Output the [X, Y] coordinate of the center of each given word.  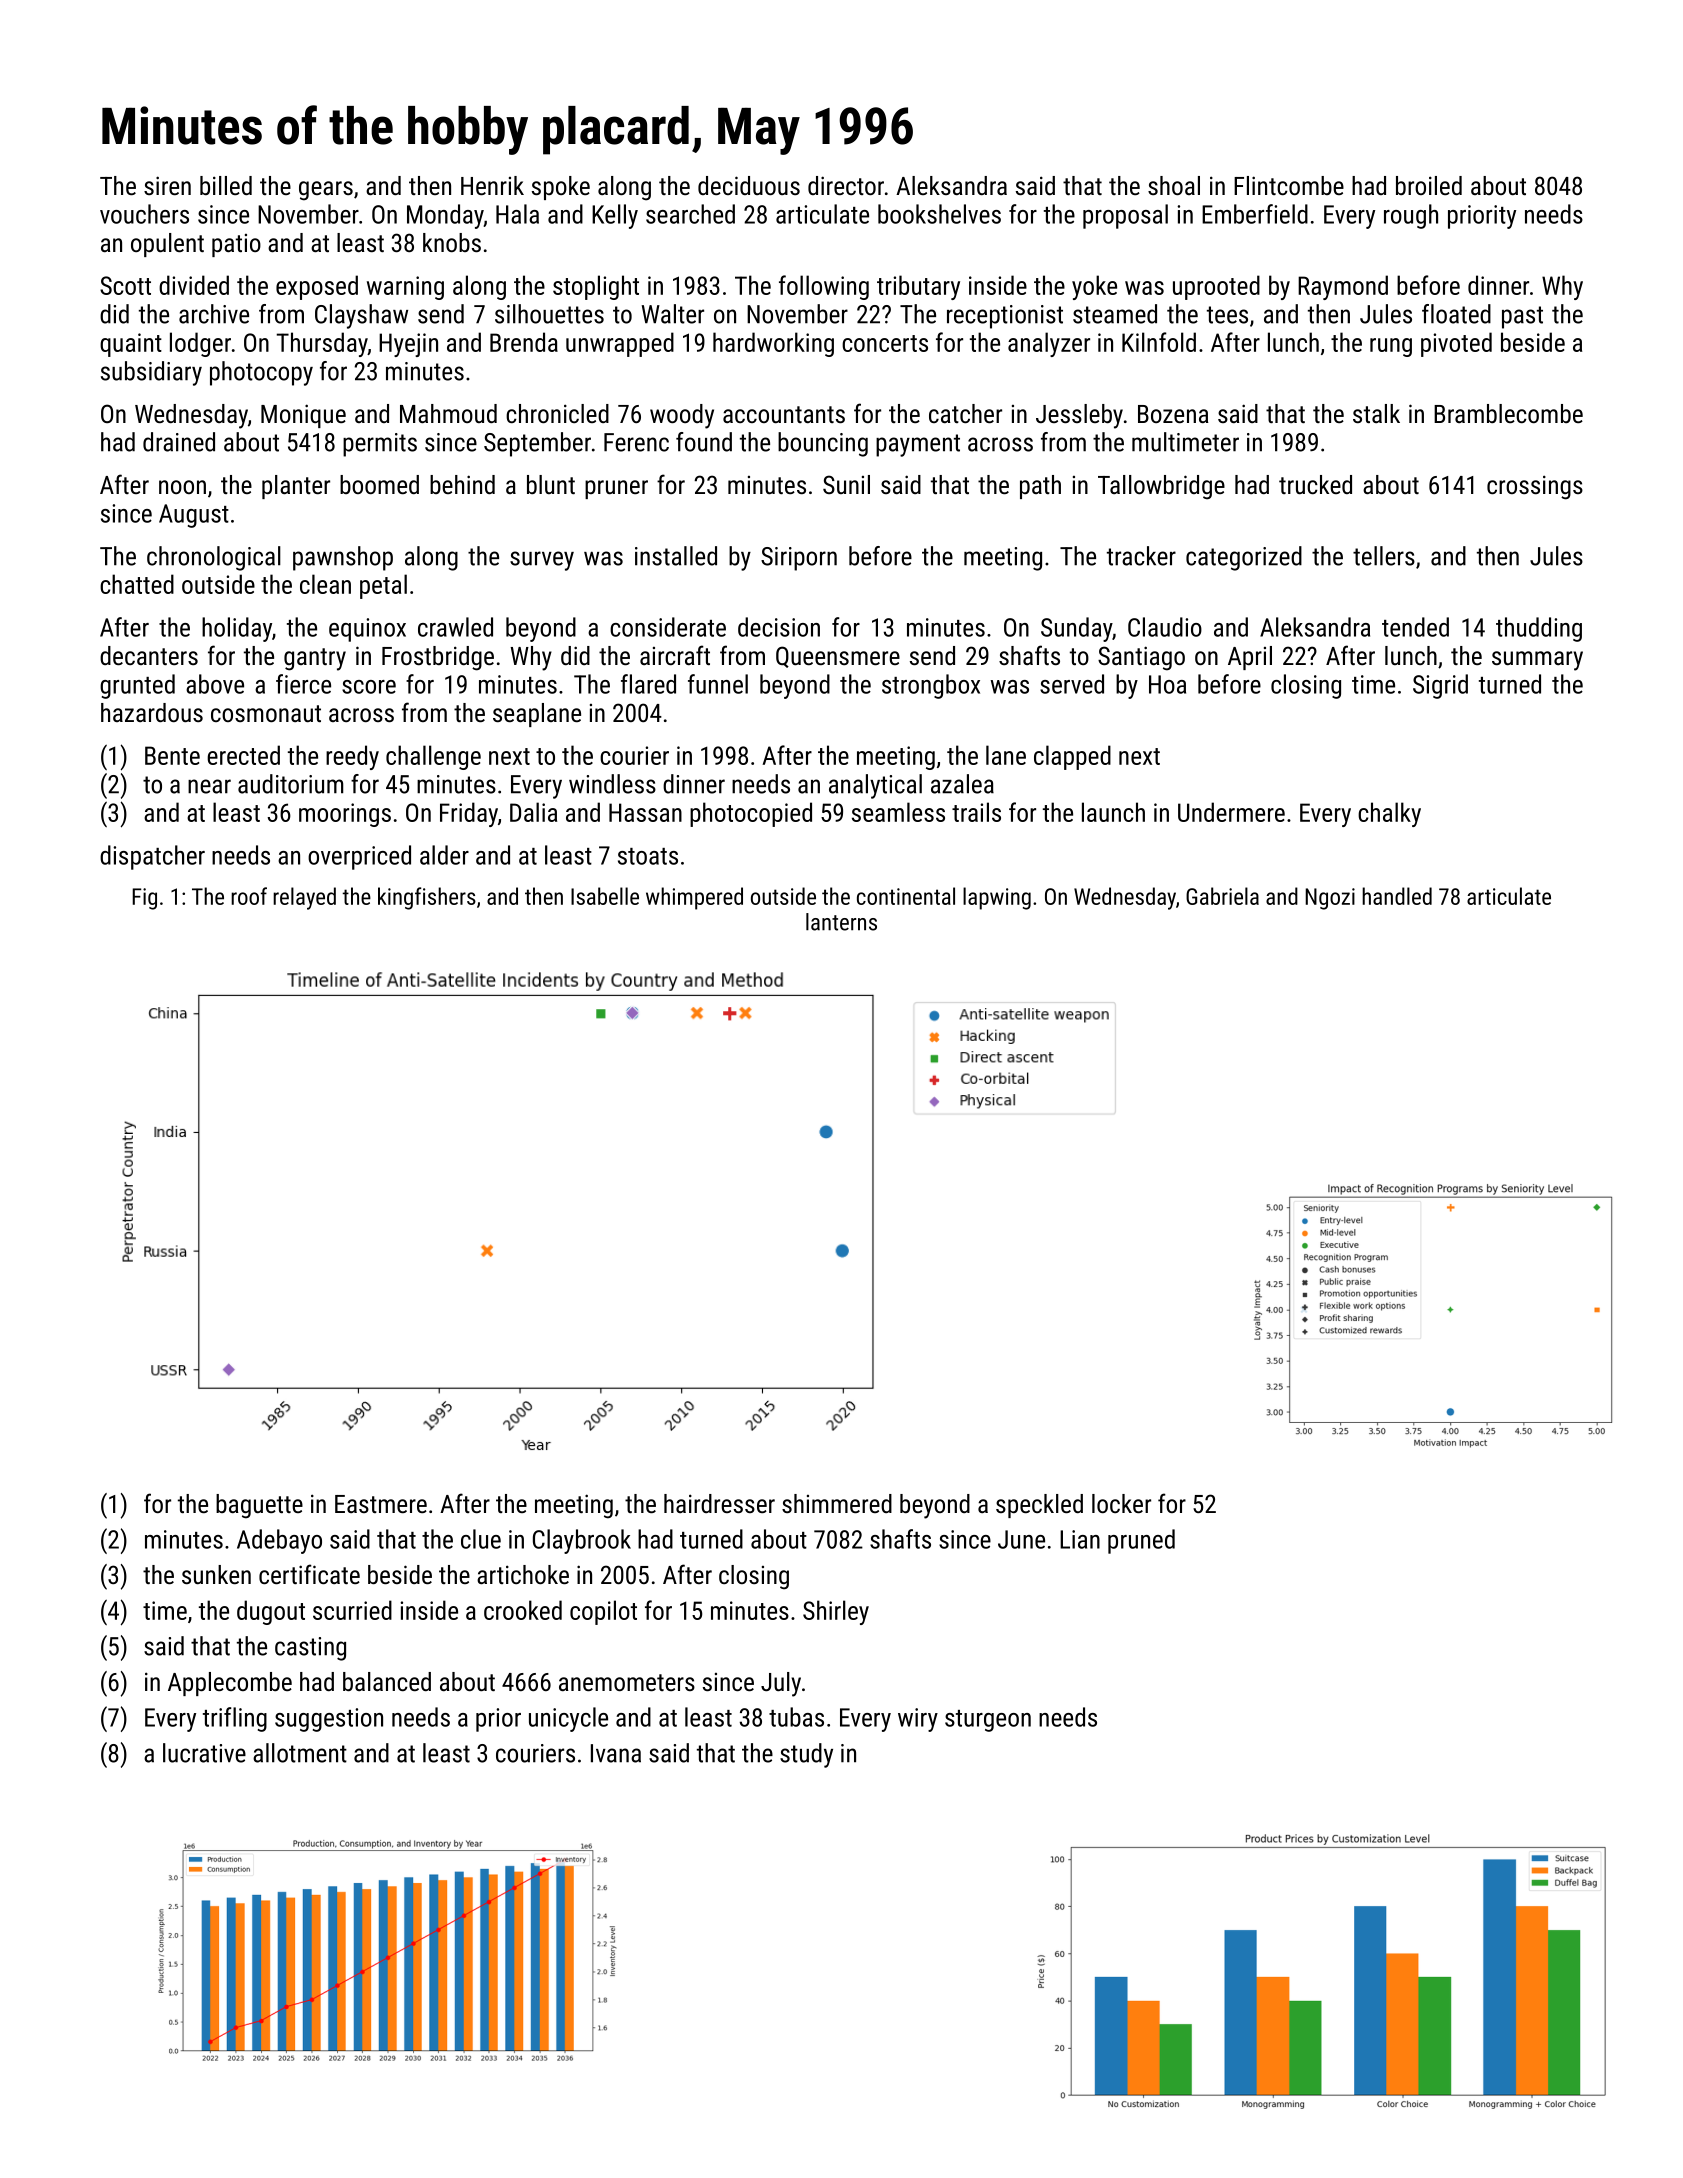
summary [1537, 661]
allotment [300, 1753]
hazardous [152, 712]
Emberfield [1255, 214]
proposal [1125, 216]
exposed [317, 287]
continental [906, 896]
